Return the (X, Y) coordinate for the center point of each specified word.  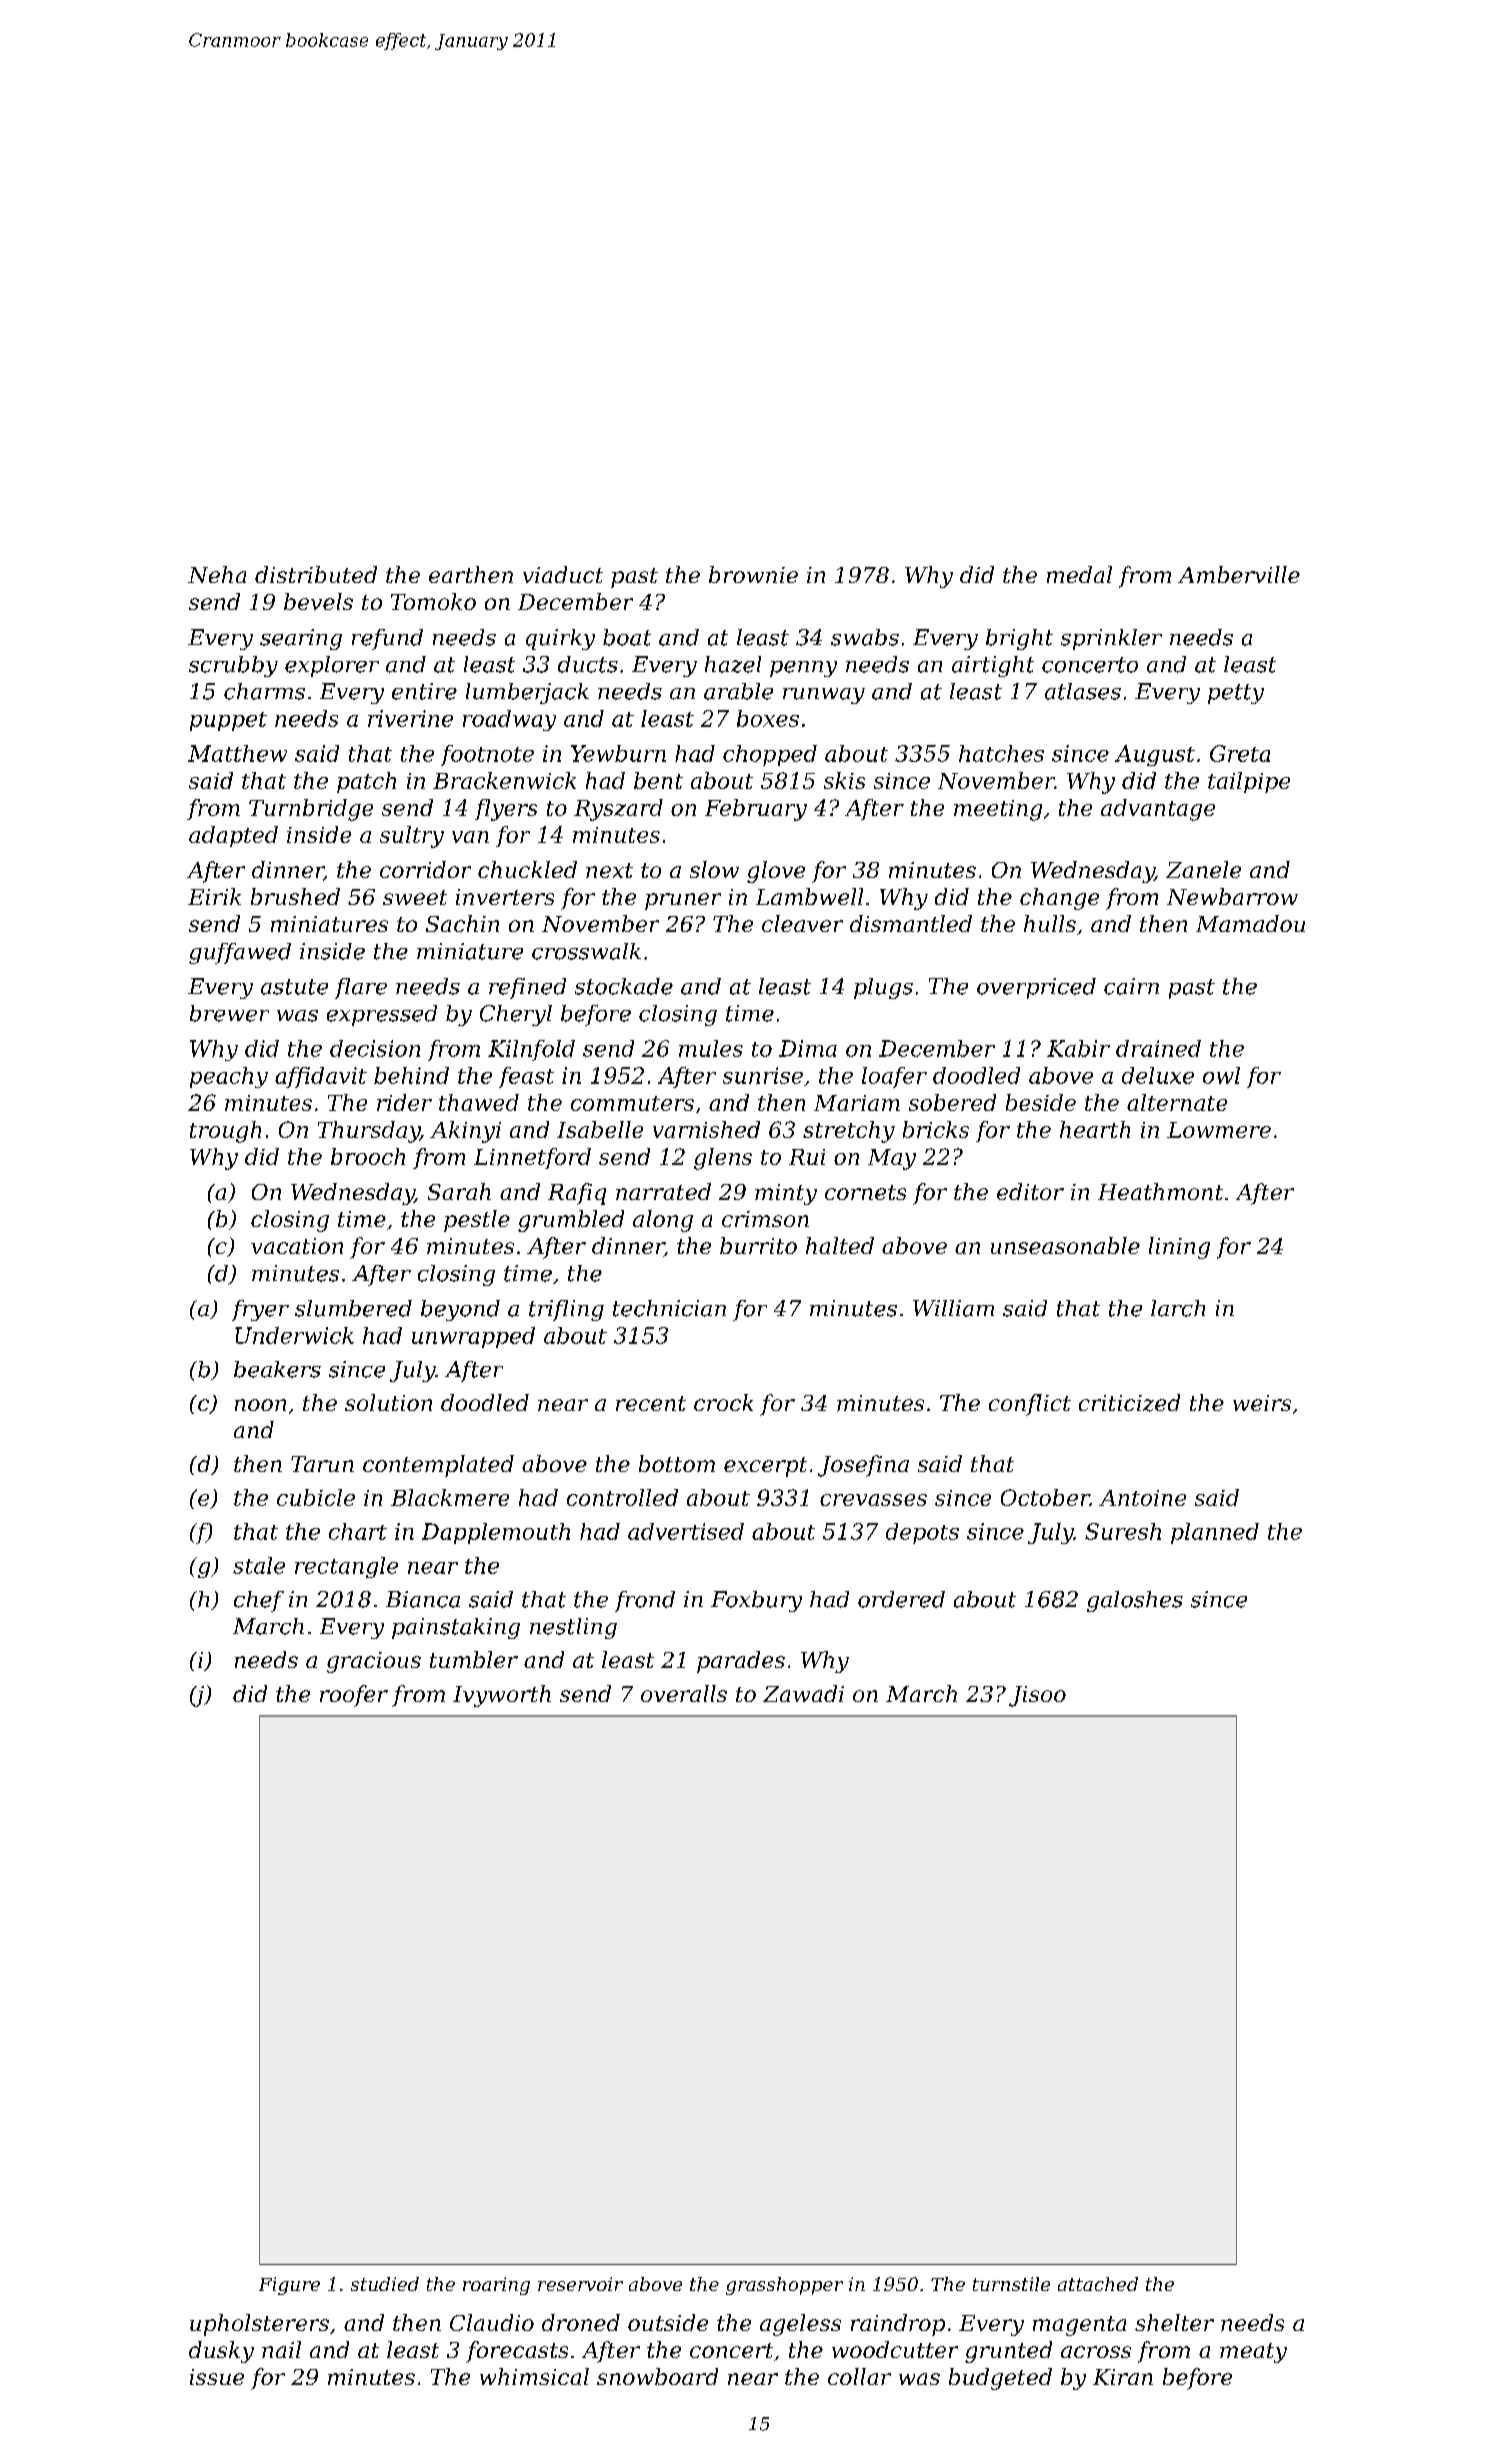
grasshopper (784, 2286)
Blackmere (450, 1497)
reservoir (580, 2284)
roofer (354, 1696)
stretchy (849, 1132)
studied (385, 2284)
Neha (217, 574)
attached (1098, 2284)
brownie (753, 574)
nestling (573, 1628)
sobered (952, 1102)
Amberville (1239, 574)
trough (225, 1132)
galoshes (1135, 1601)
